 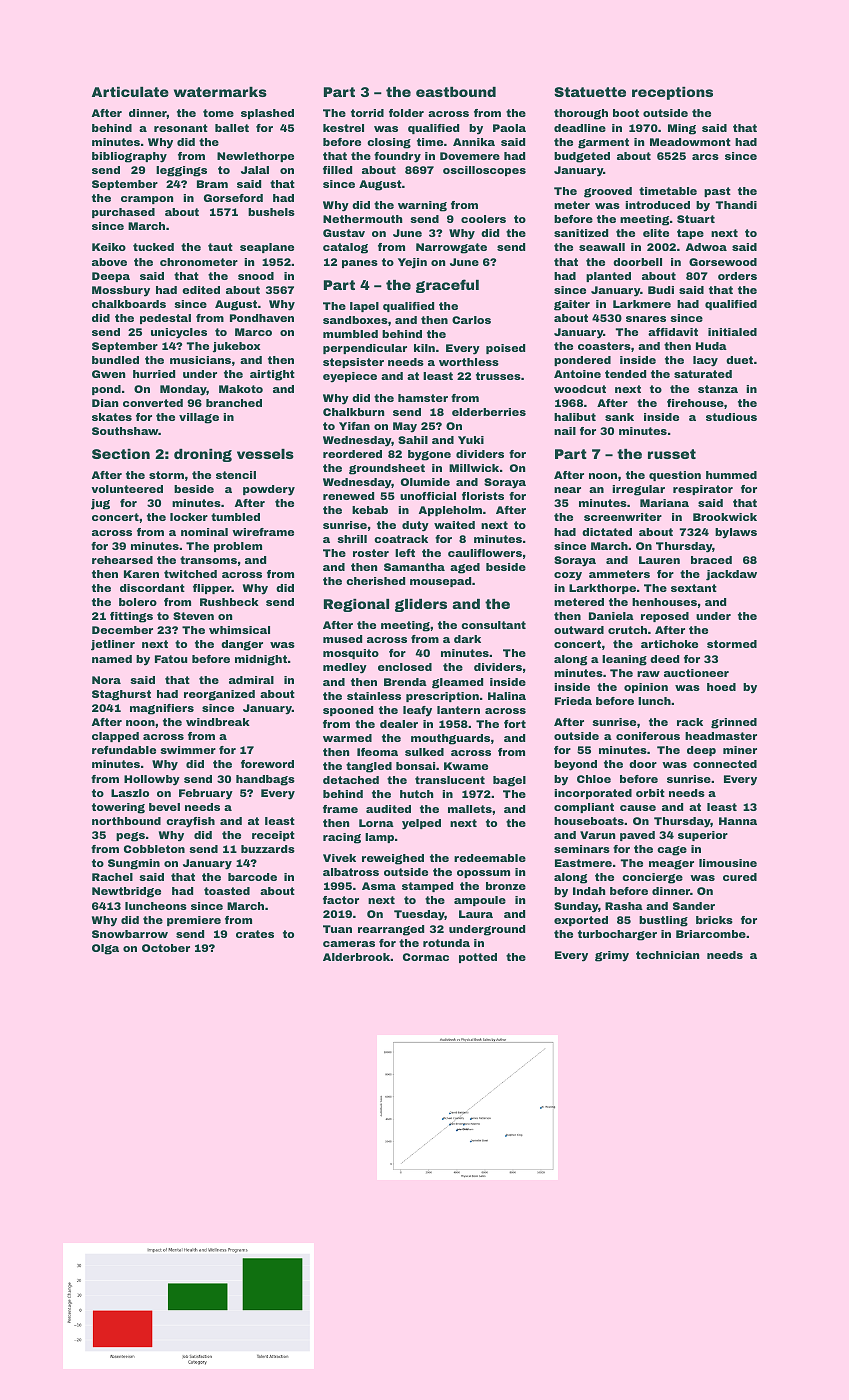 What do you see at coordinates (703, 490) in the screenshot?
I see `respirator` at bounding box center [703, 490].
